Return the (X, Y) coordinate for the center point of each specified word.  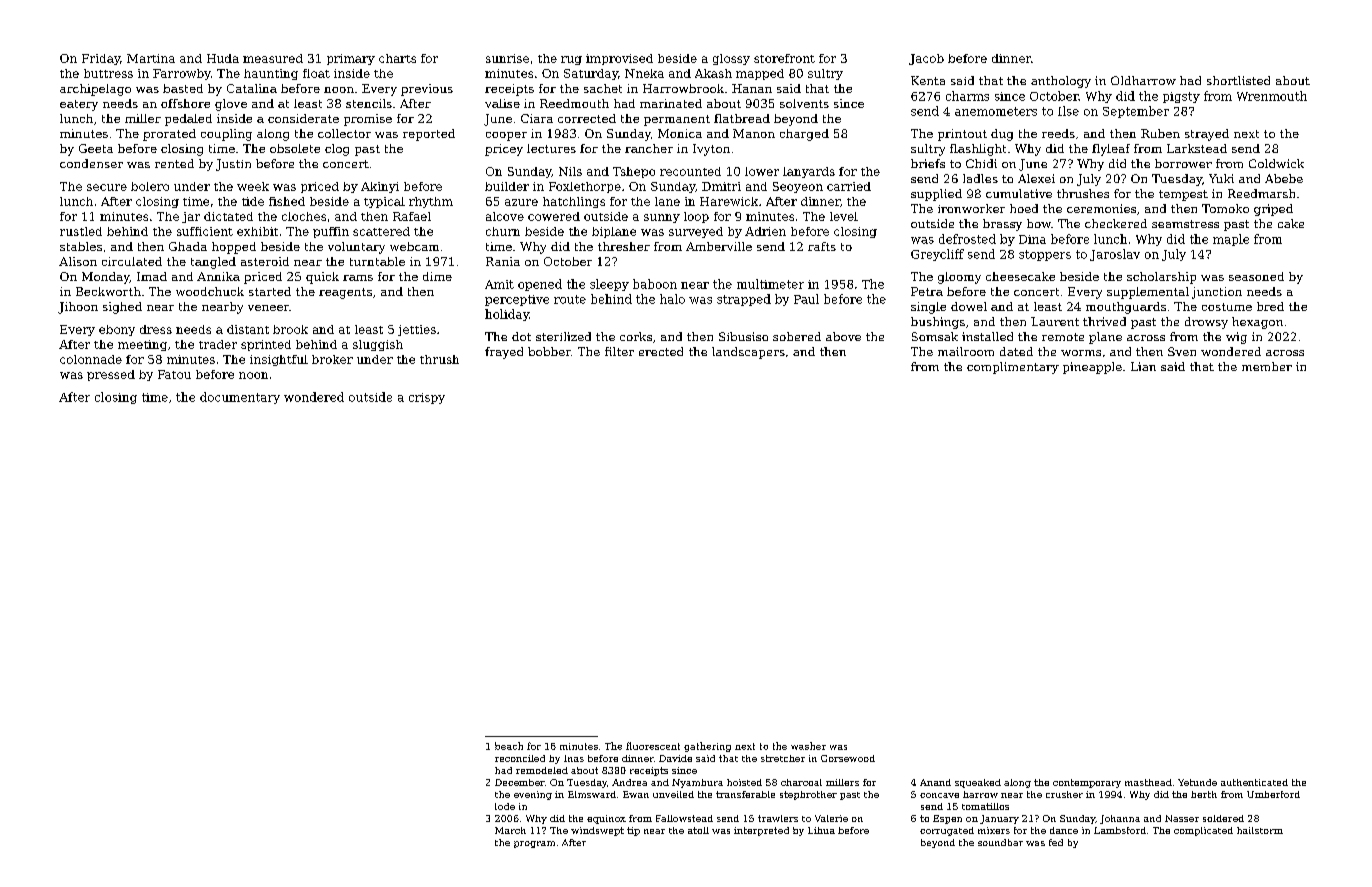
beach (509, 746)
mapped (760, 74)
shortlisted (1238, 80)
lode (505, 806)
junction (1217, 293)
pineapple (1092, 368)
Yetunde (1197, 782)
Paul (806, 299)
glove (231, 105)
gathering (707, 747)
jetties (417, 330)
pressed (111, 375)
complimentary (1013, 368)
